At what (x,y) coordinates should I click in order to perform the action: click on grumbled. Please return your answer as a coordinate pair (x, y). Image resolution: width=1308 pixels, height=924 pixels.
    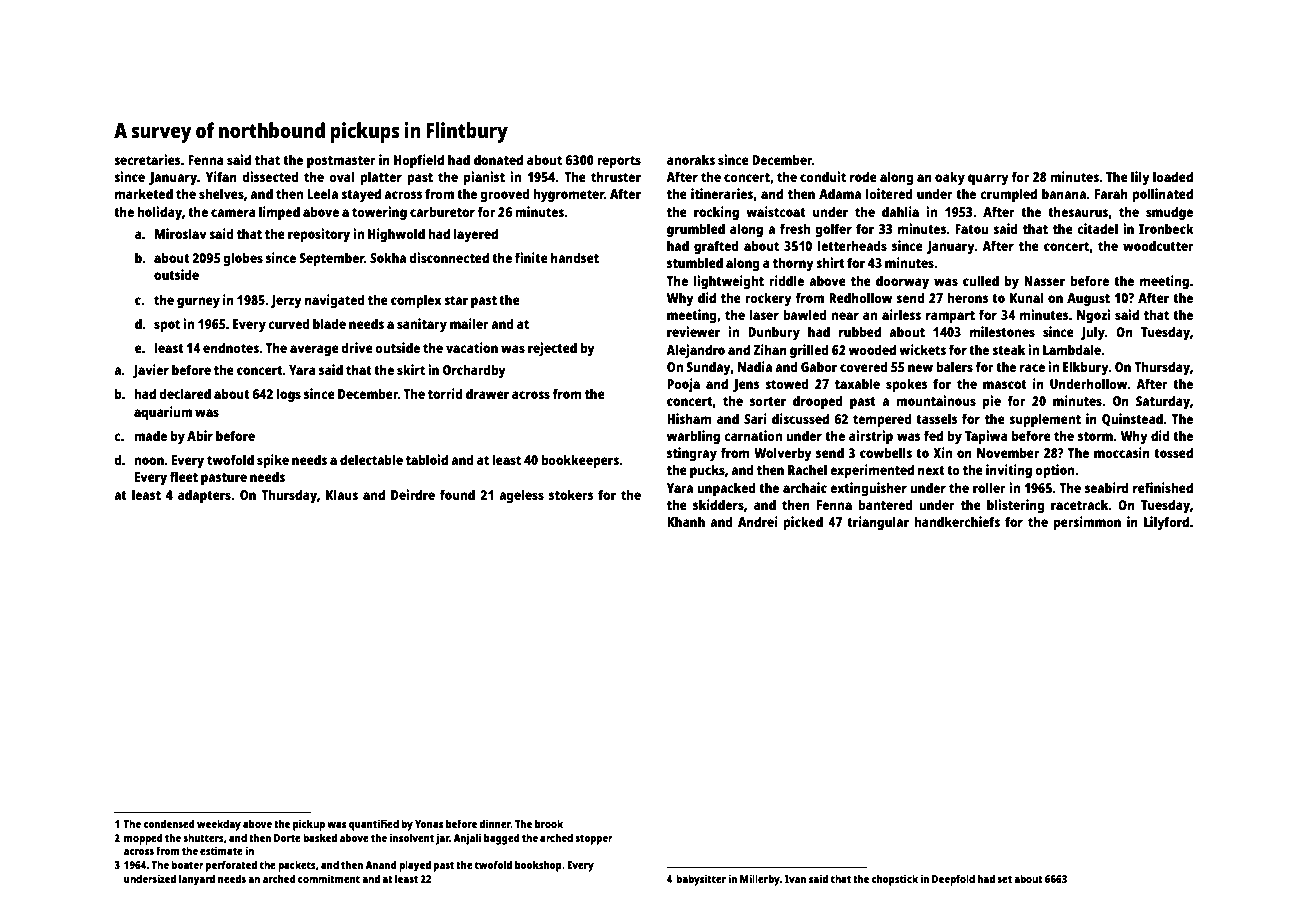
    Looking at the image, I should click on (696, 230).
